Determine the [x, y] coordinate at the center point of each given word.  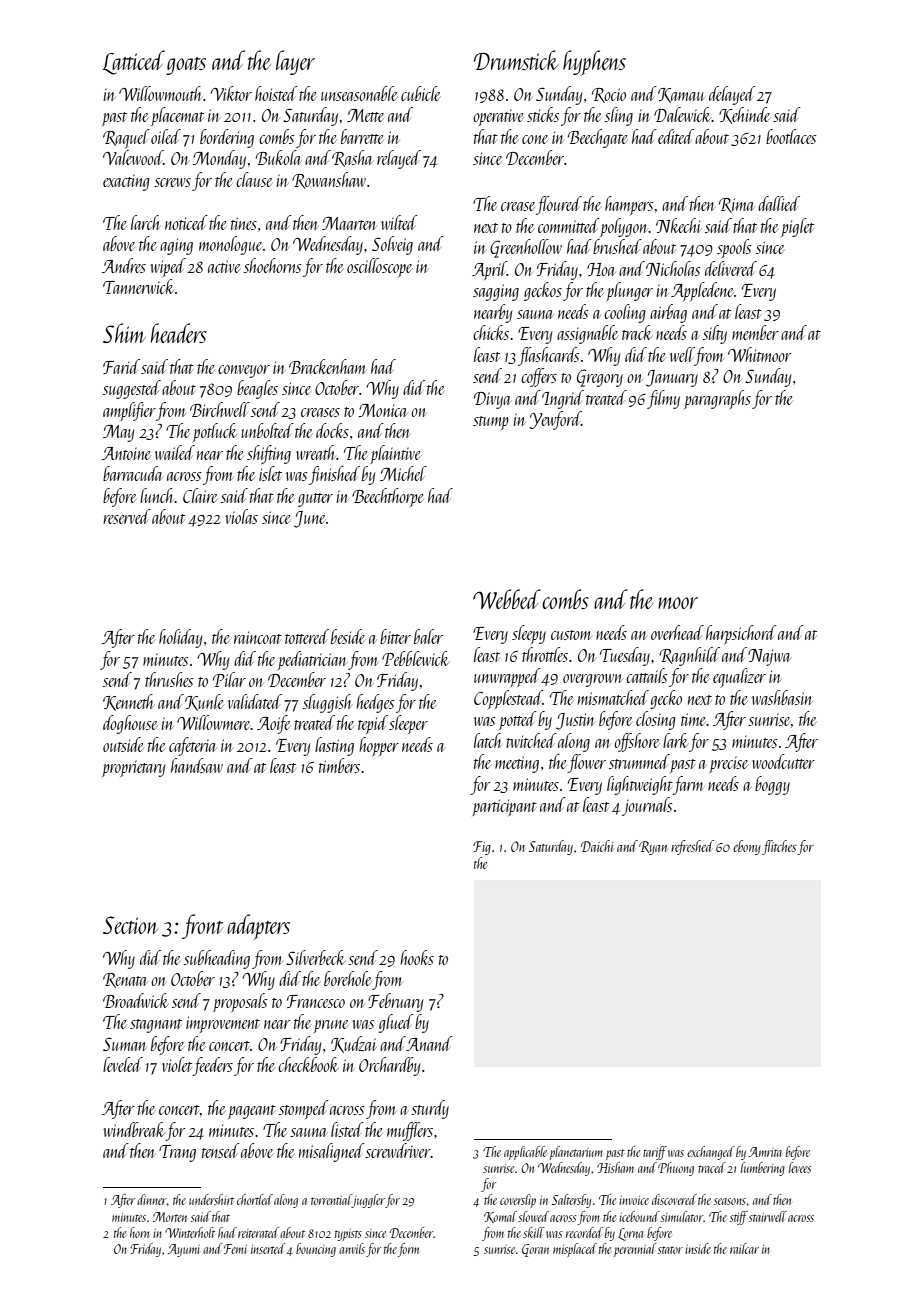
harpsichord [741, 634]
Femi [235, 1249]
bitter [395, 636]
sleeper [408, 724]
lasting [334, 746]
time [694, 719]
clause [254, 179]
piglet [797, 227]
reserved [127, 516]
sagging [496, 292]
